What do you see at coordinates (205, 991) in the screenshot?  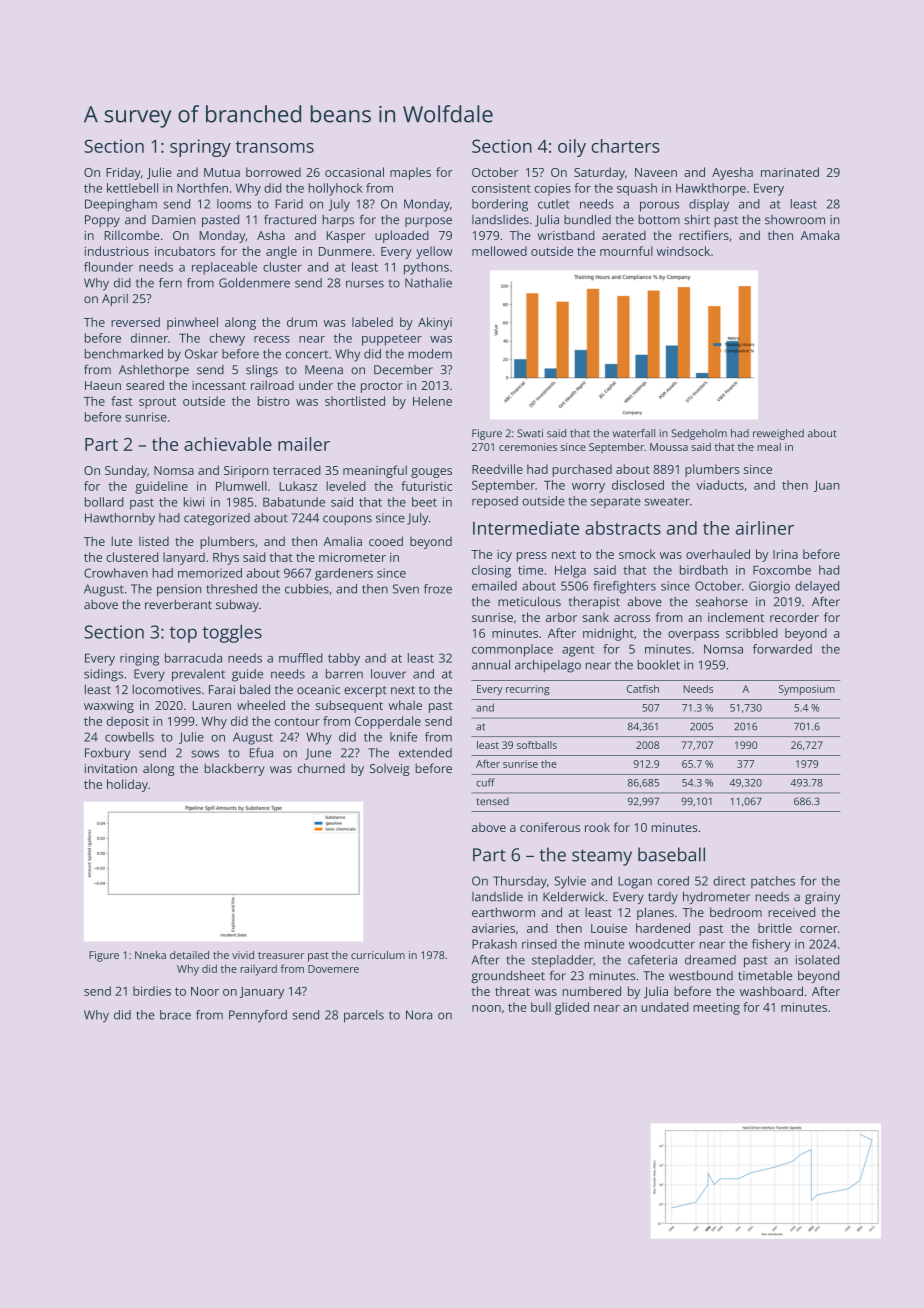 I see `Noor` at bounding box center [205, 991].
